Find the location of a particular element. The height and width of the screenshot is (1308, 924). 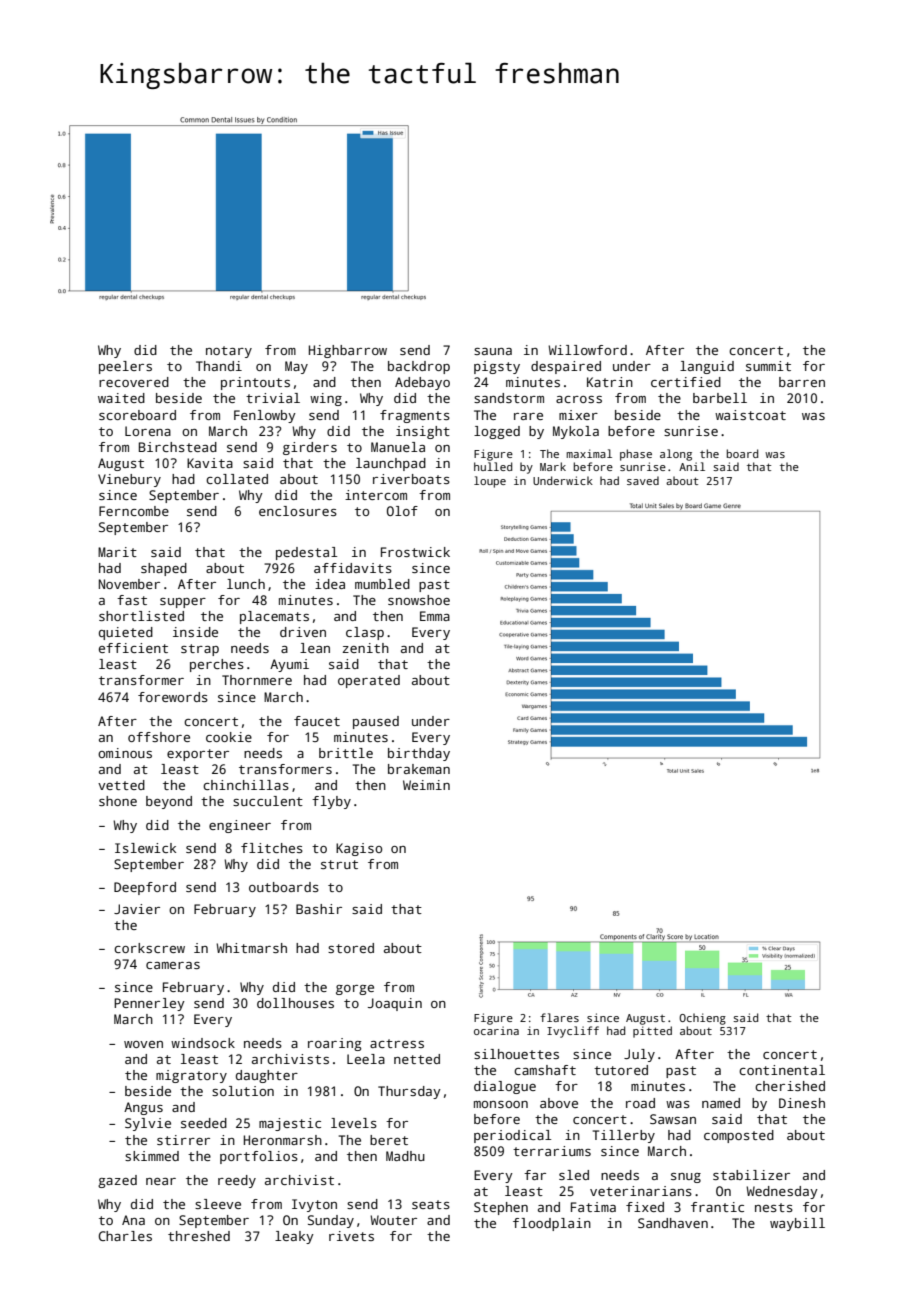

Pennerley is located at coordinates (149, 1004).
